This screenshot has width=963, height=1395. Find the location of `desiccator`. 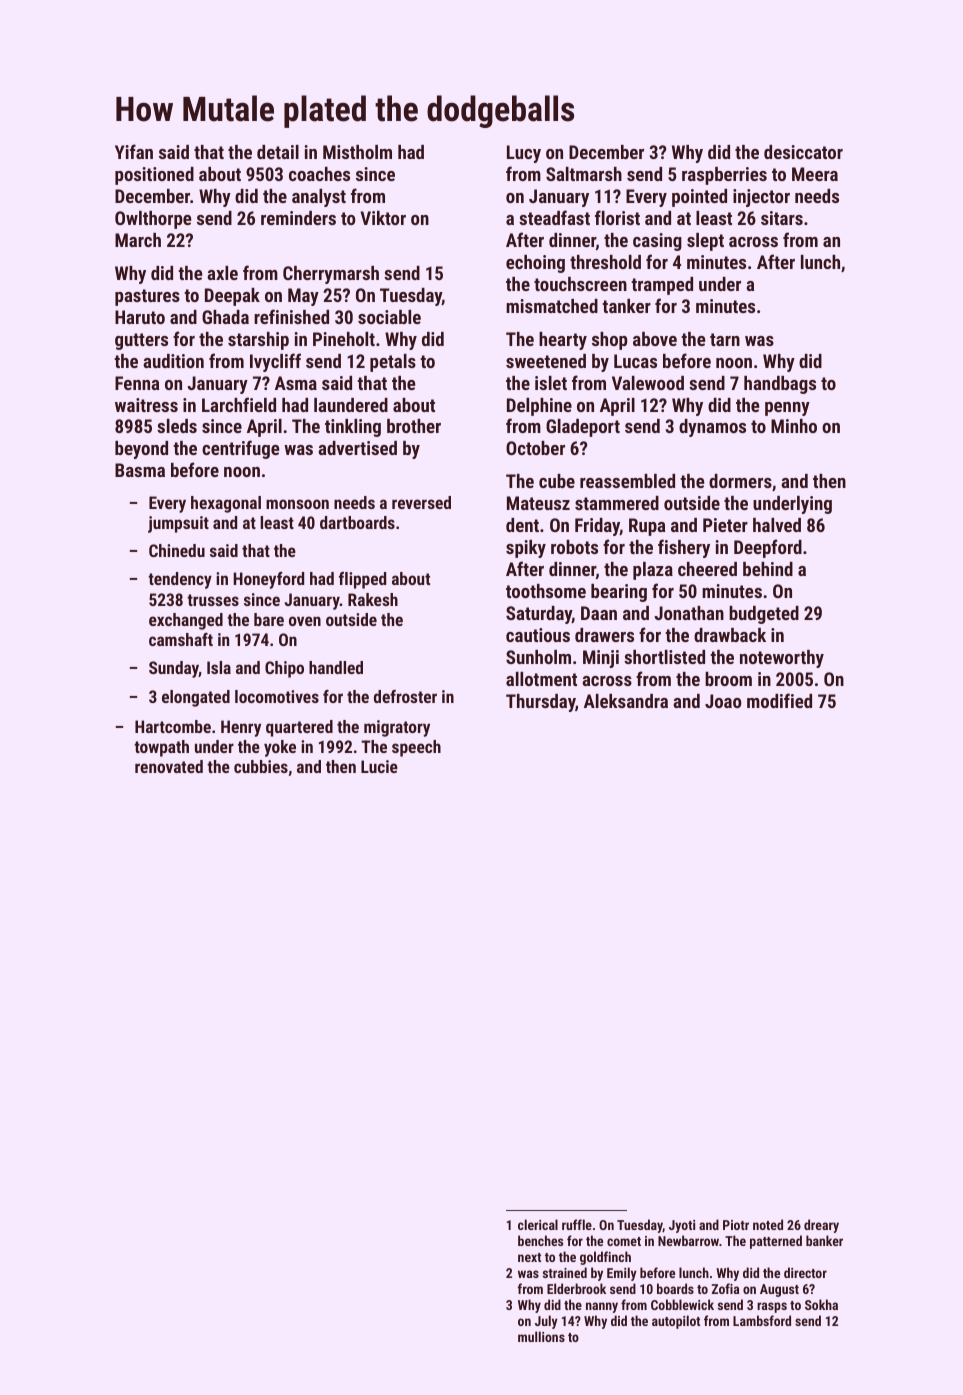

desiccator is located at coordinates (803, 152).
